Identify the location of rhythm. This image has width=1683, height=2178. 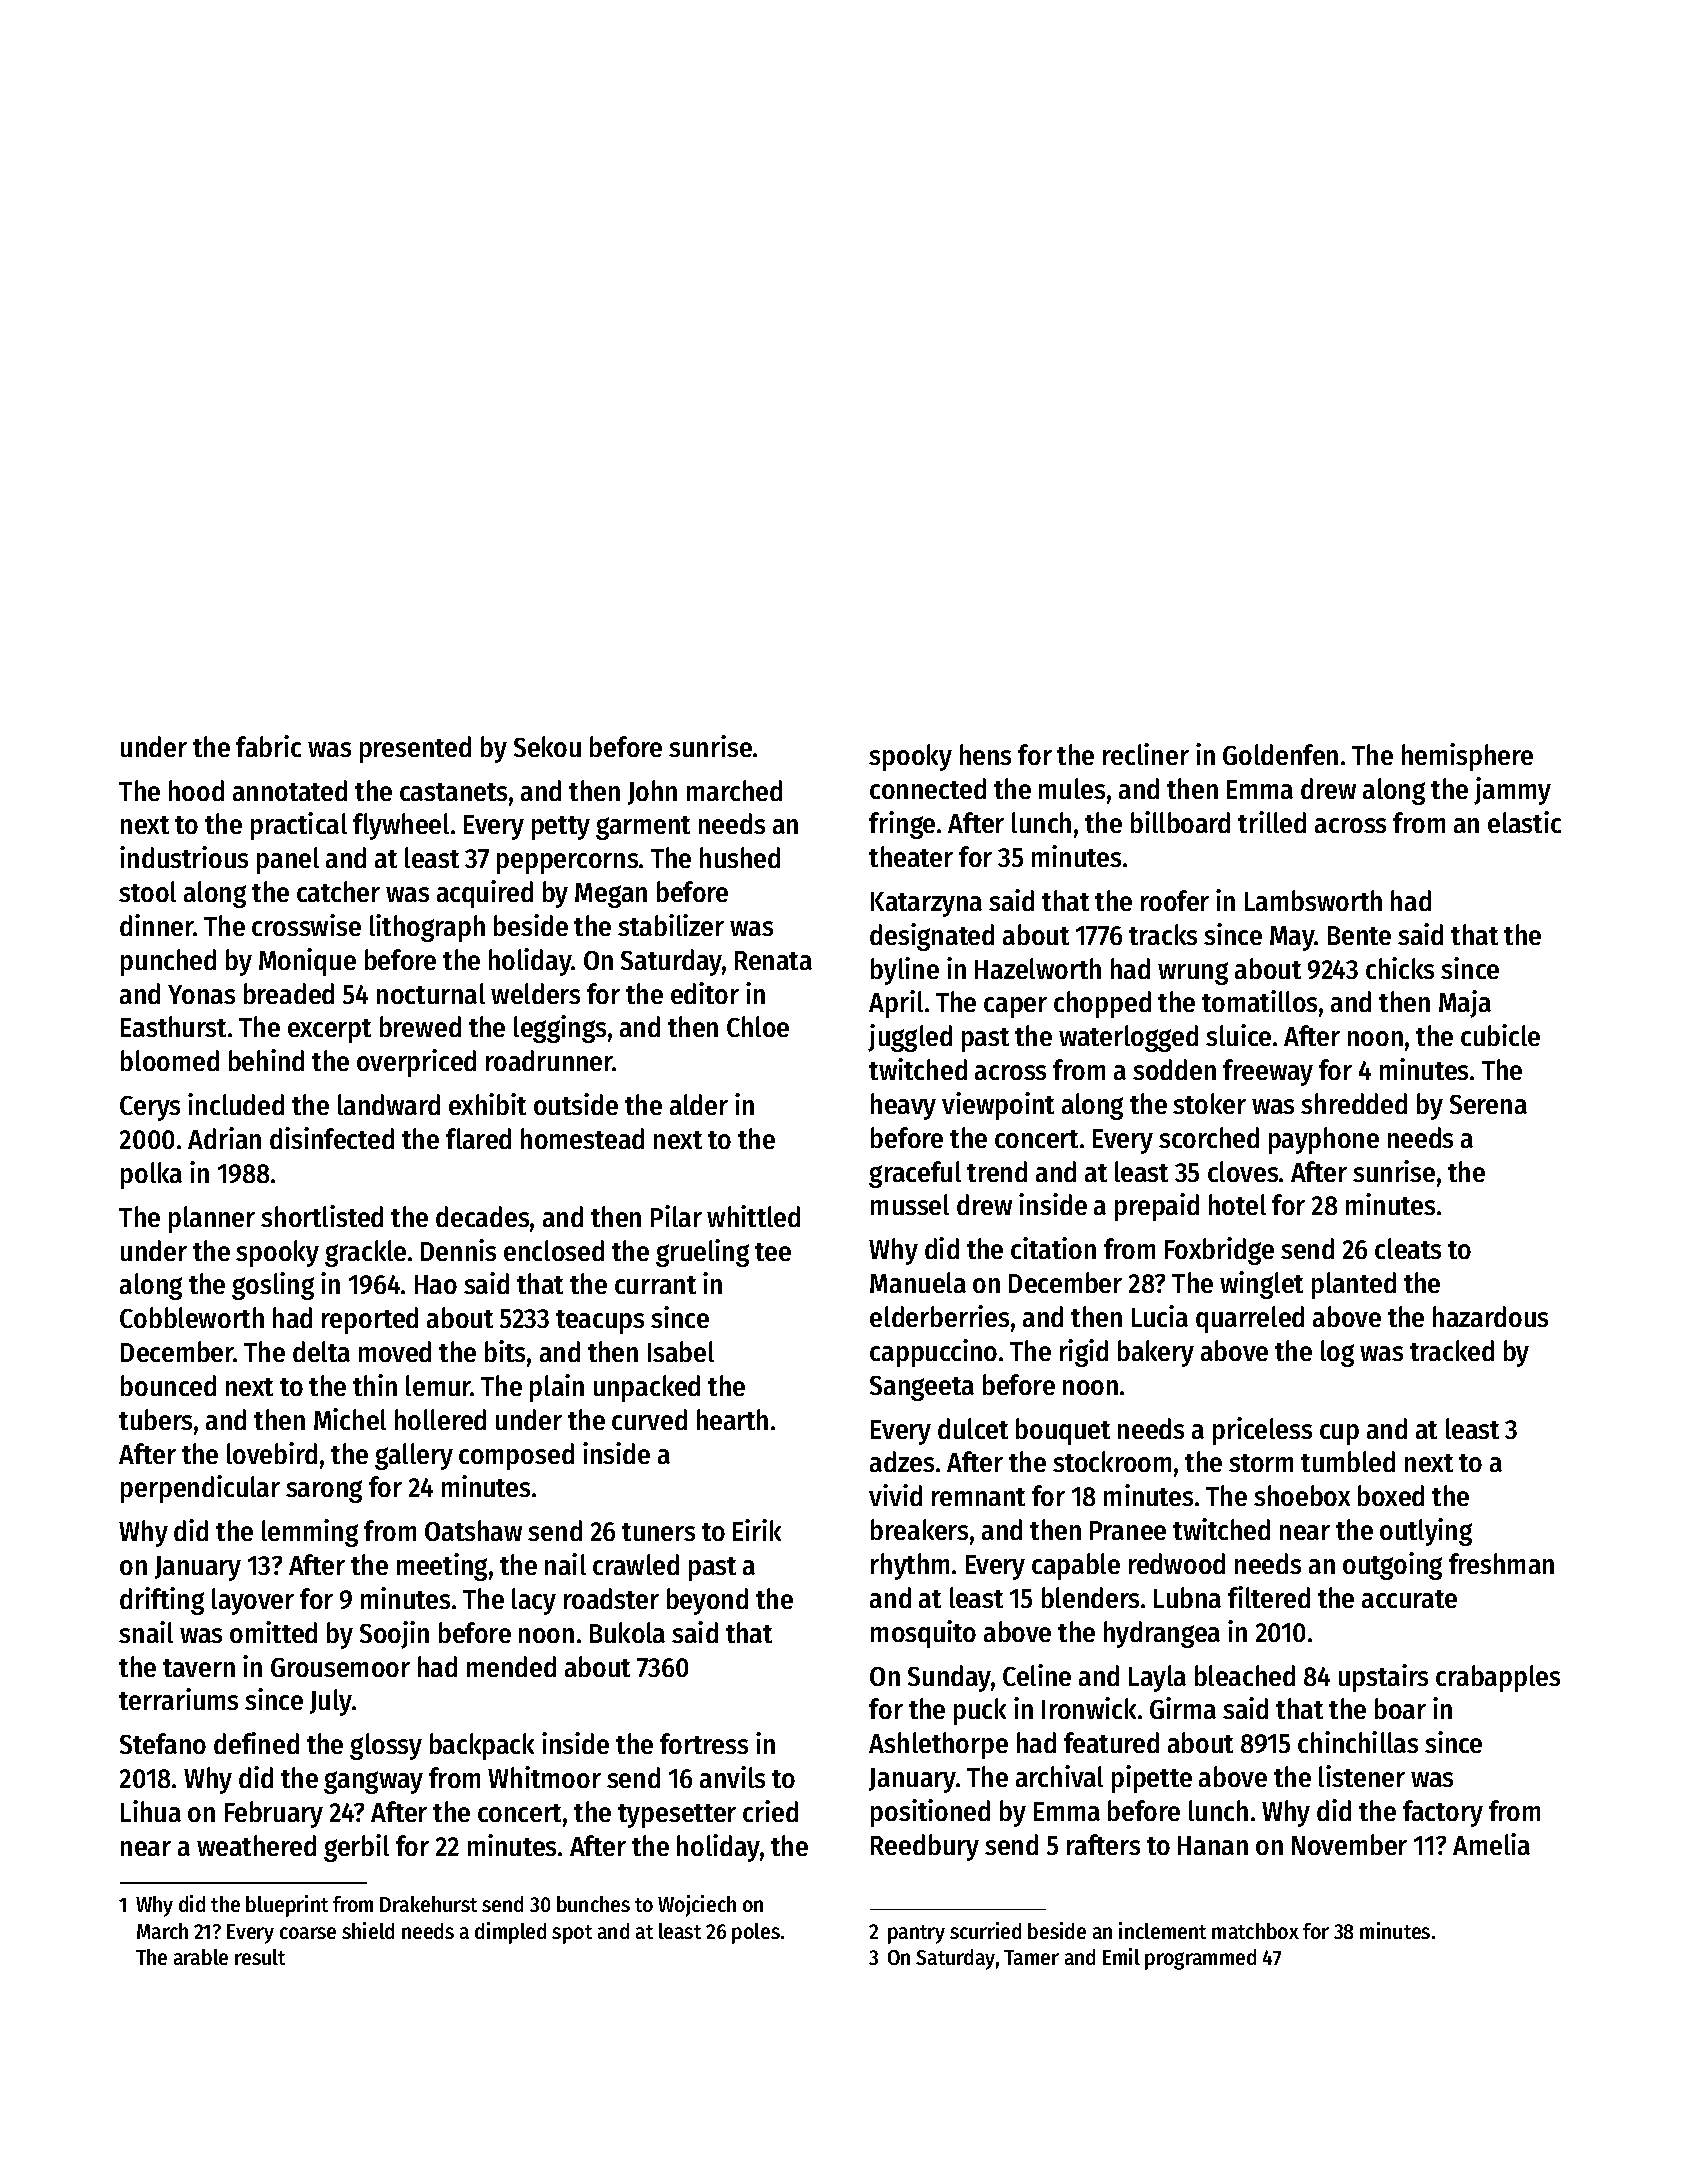
(910, 1566).
